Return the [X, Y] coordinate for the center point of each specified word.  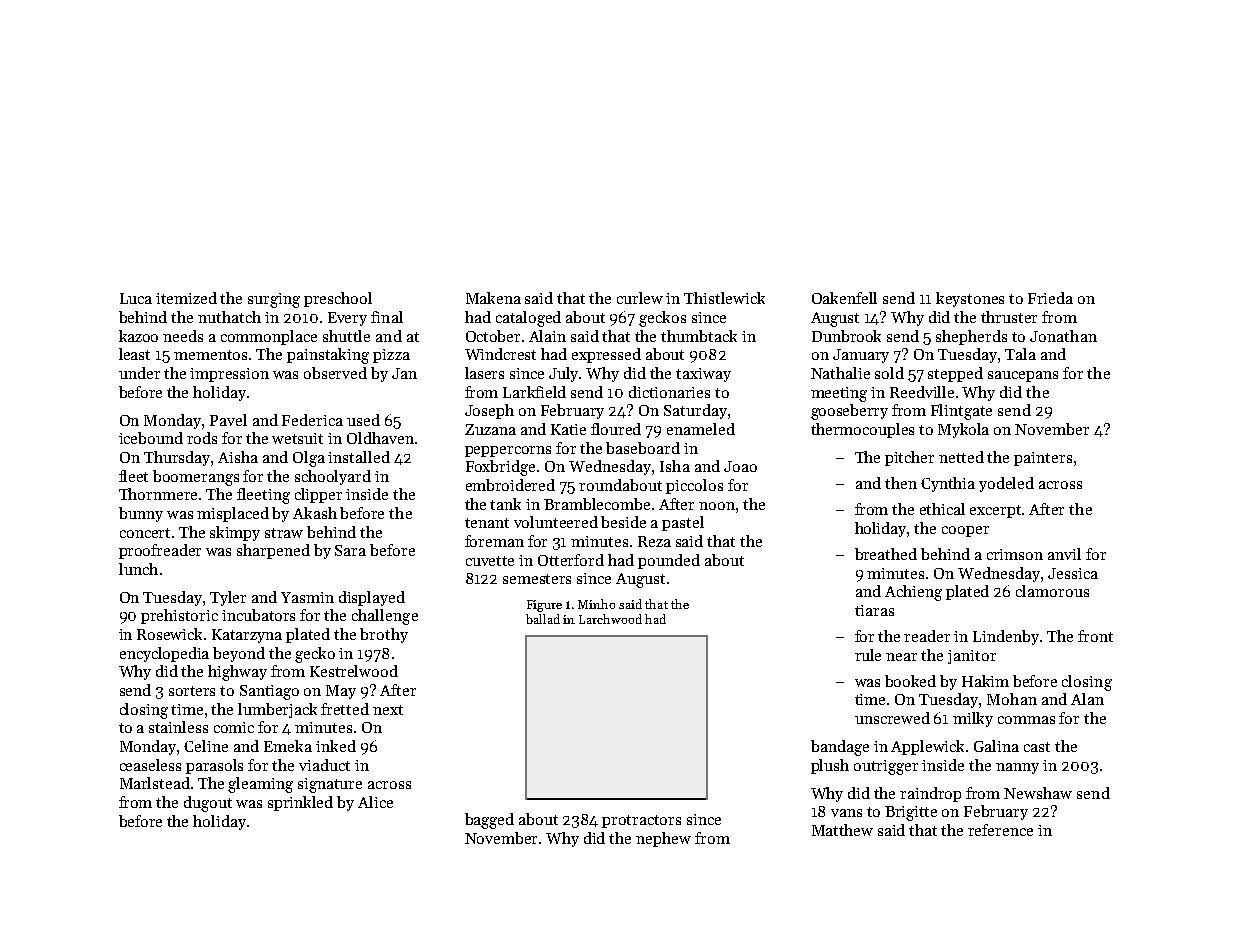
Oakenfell [844, 298]
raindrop [930, 794]
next [388, 710]
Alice [375, 802]
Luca [136, 298]
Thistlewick [724, 298]
